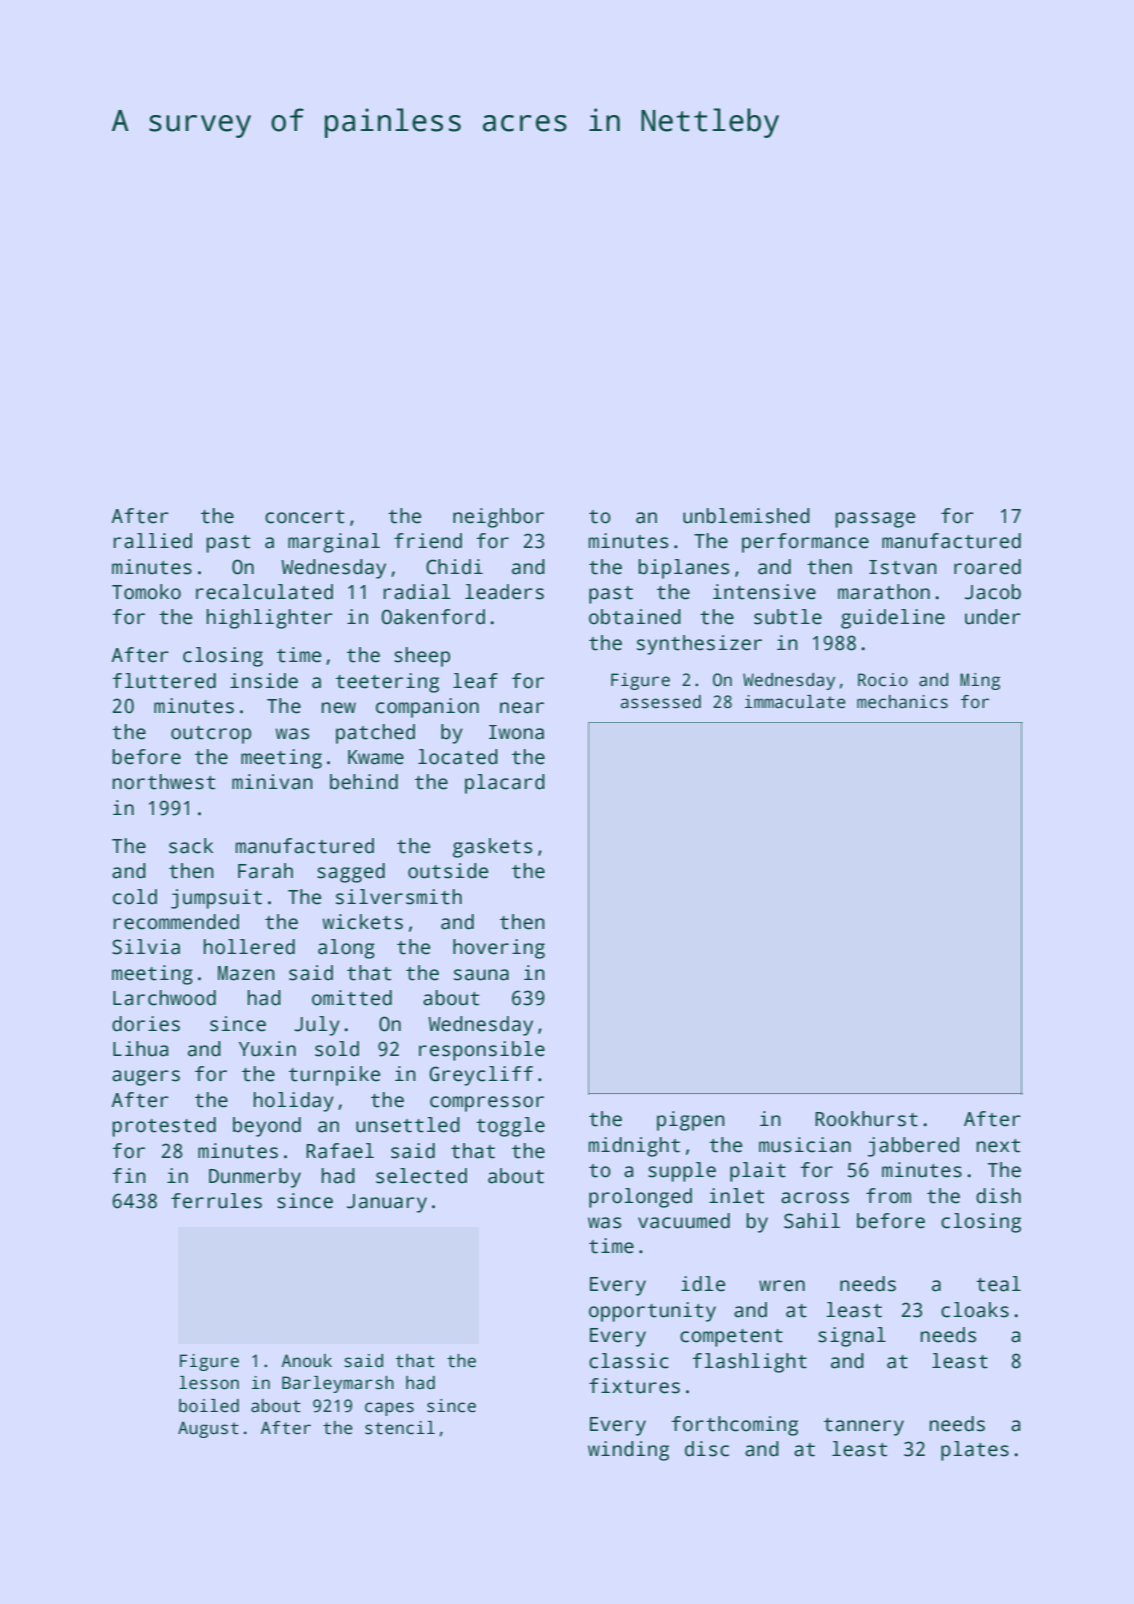  What do you see at coordinates (998, 1196) in the screenshot?
I see `dish` at bounding box center [998, 1196].
